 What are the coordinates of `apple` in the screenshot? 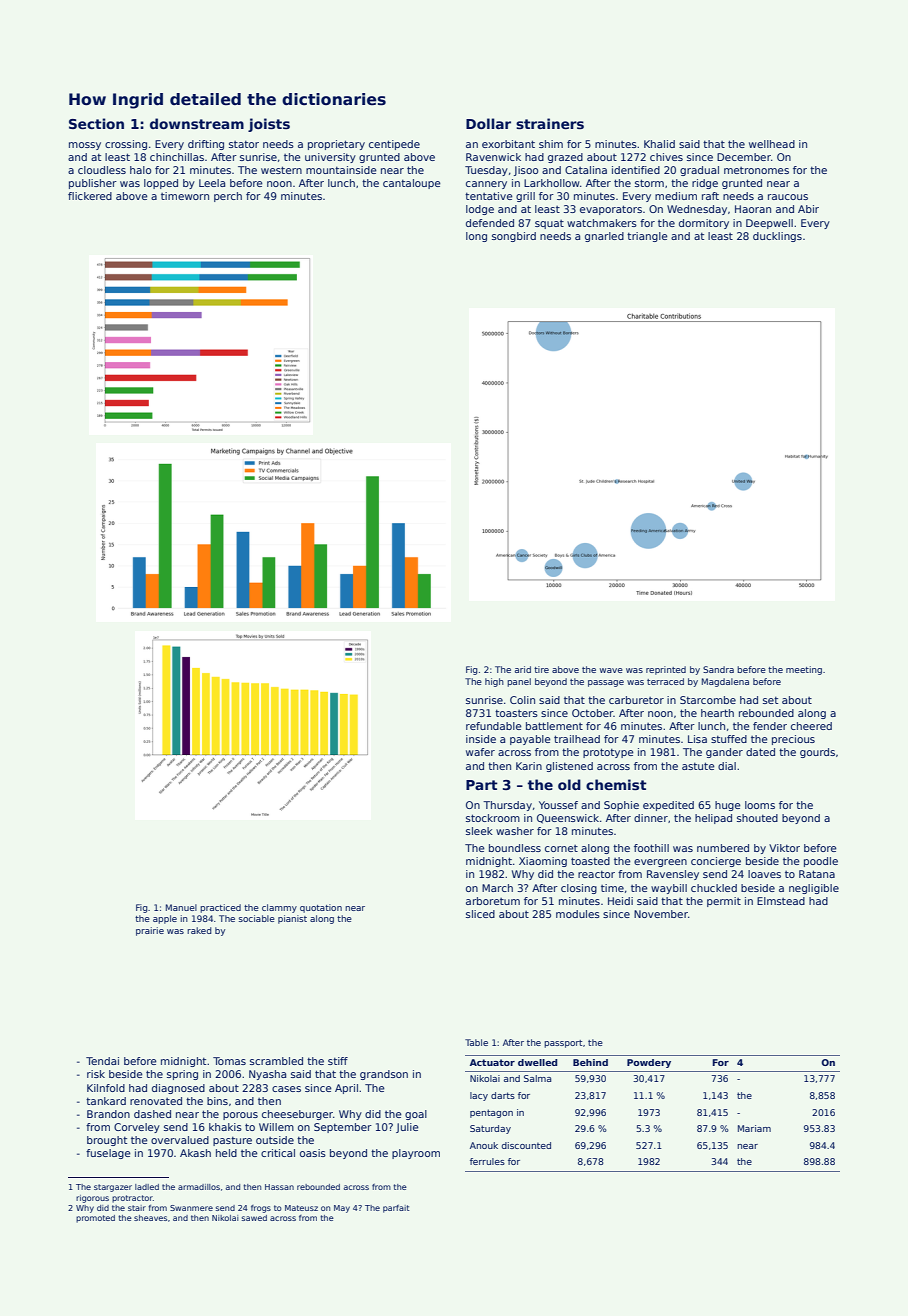 It's located at (165, 919).
